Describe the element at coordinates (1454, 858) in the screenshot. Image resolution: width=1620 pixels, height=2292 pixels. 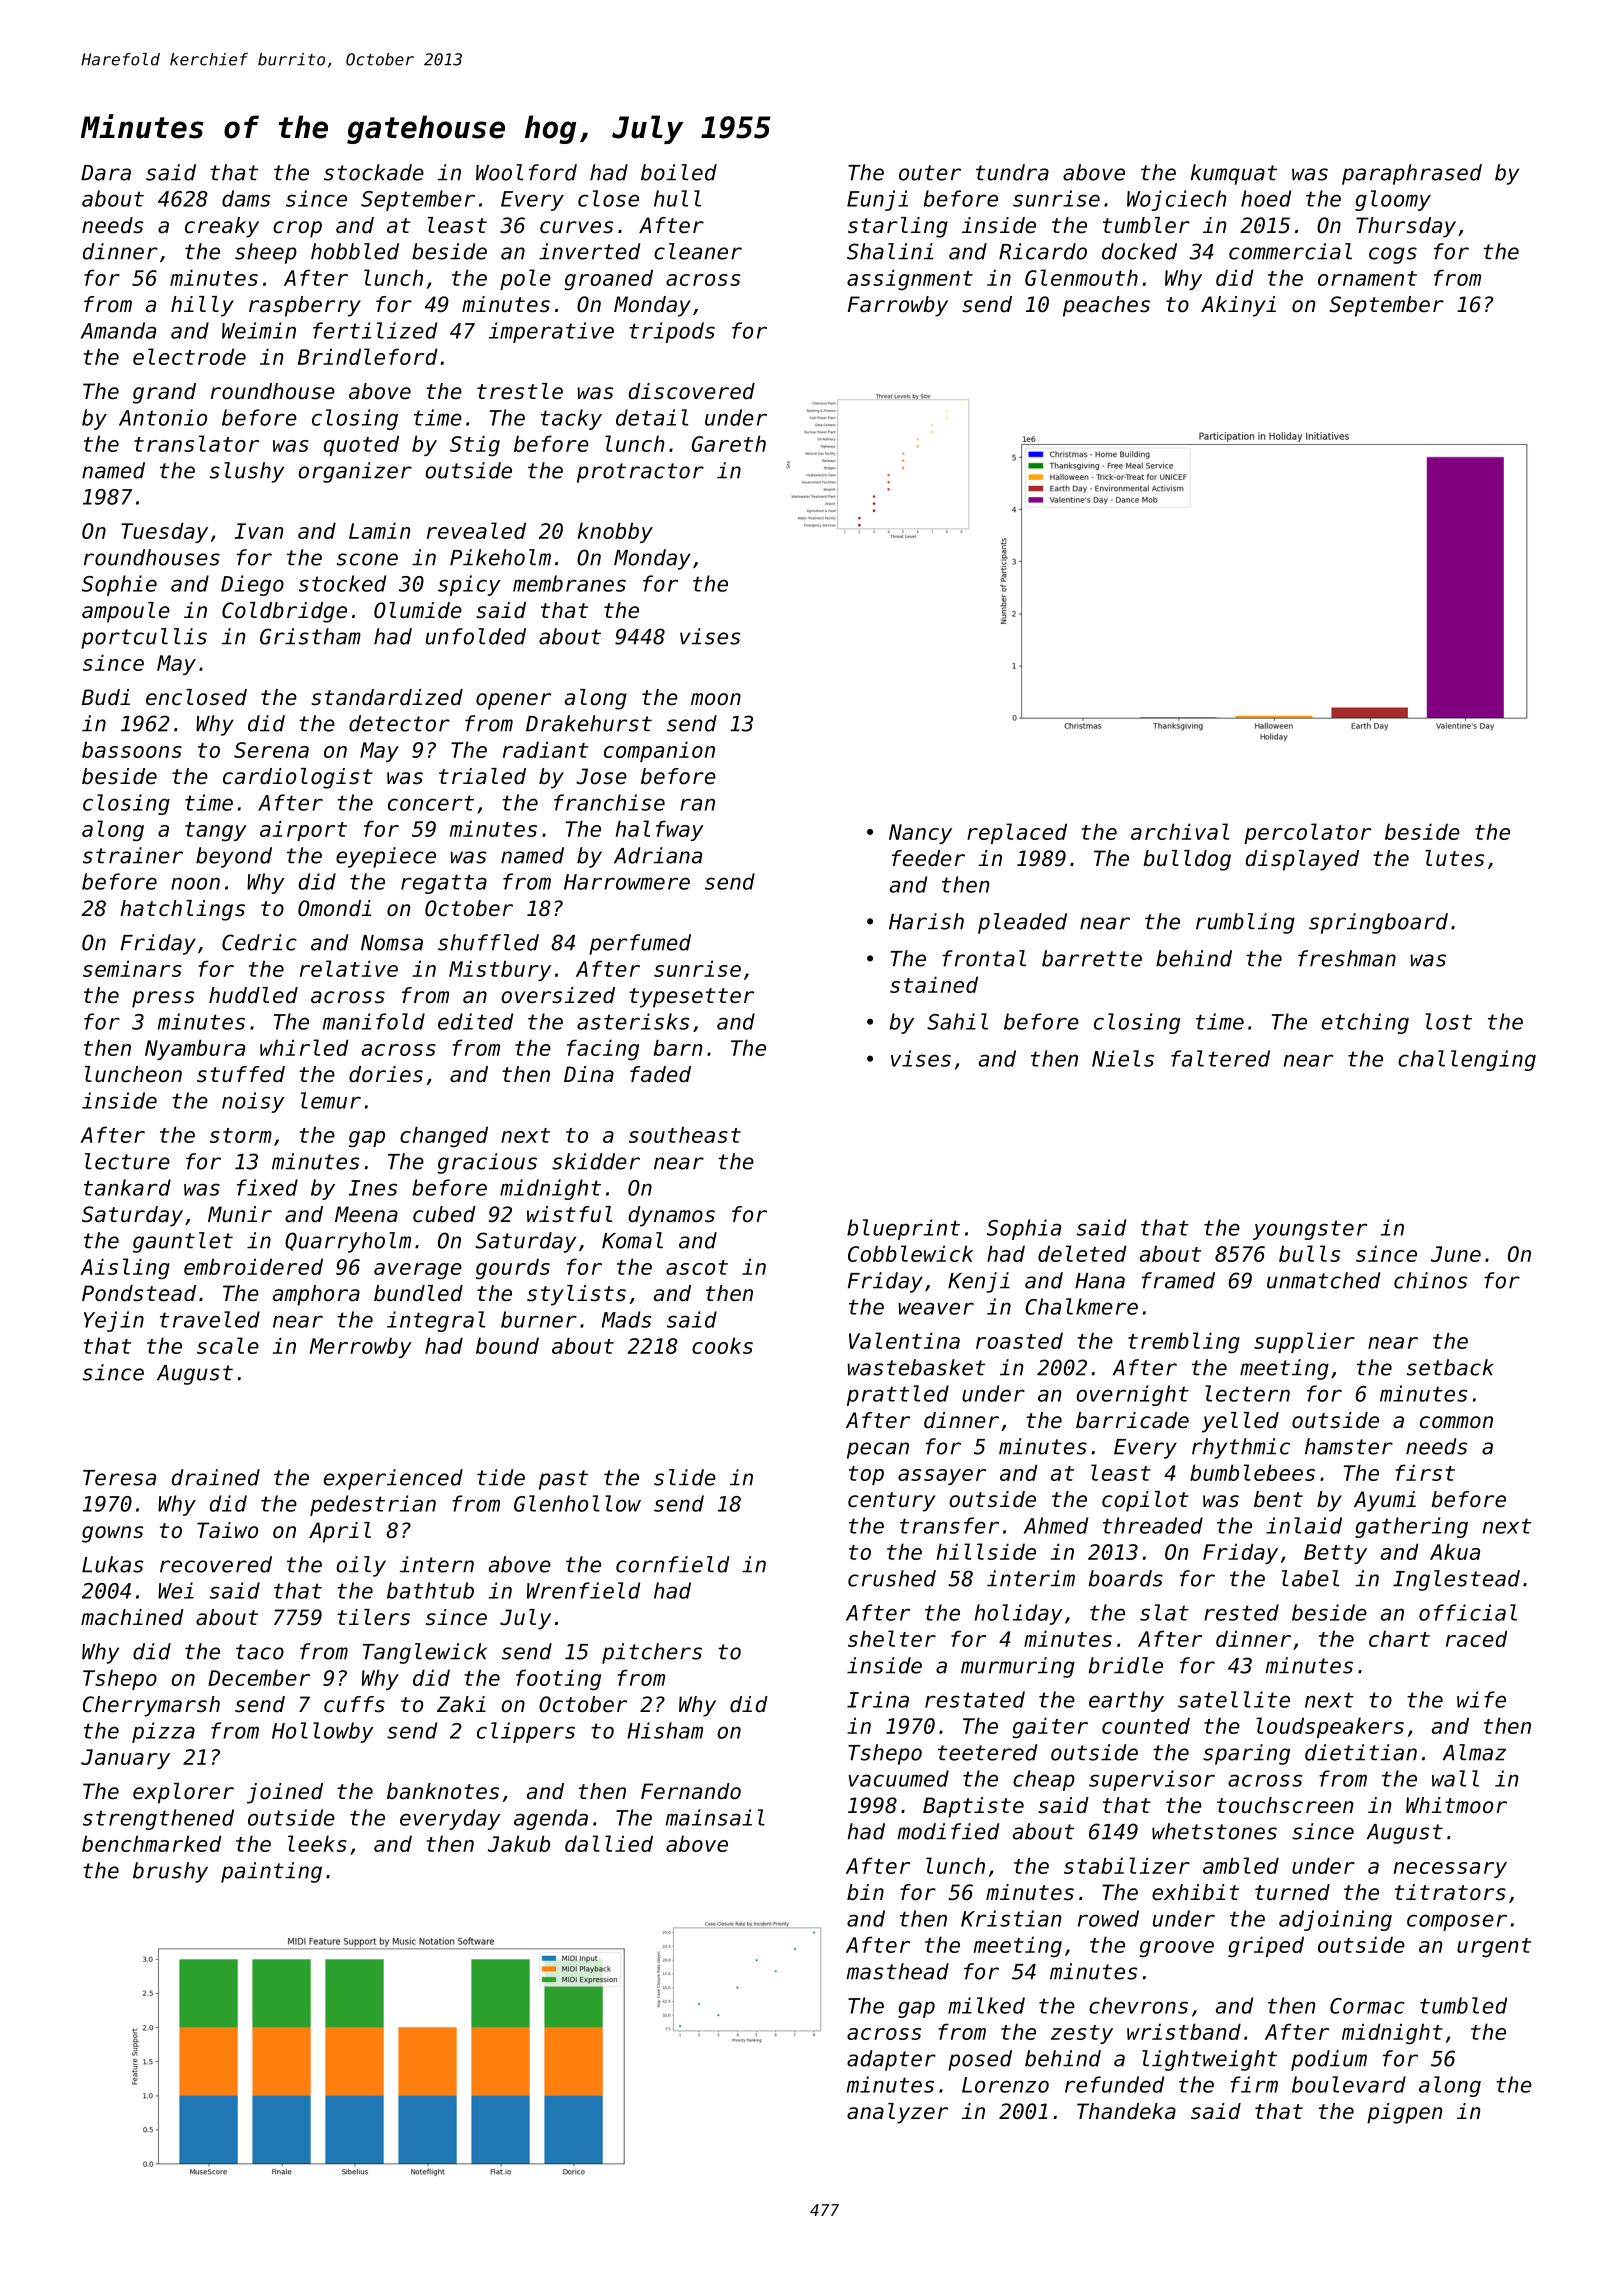
I see `lutes` at that location.
